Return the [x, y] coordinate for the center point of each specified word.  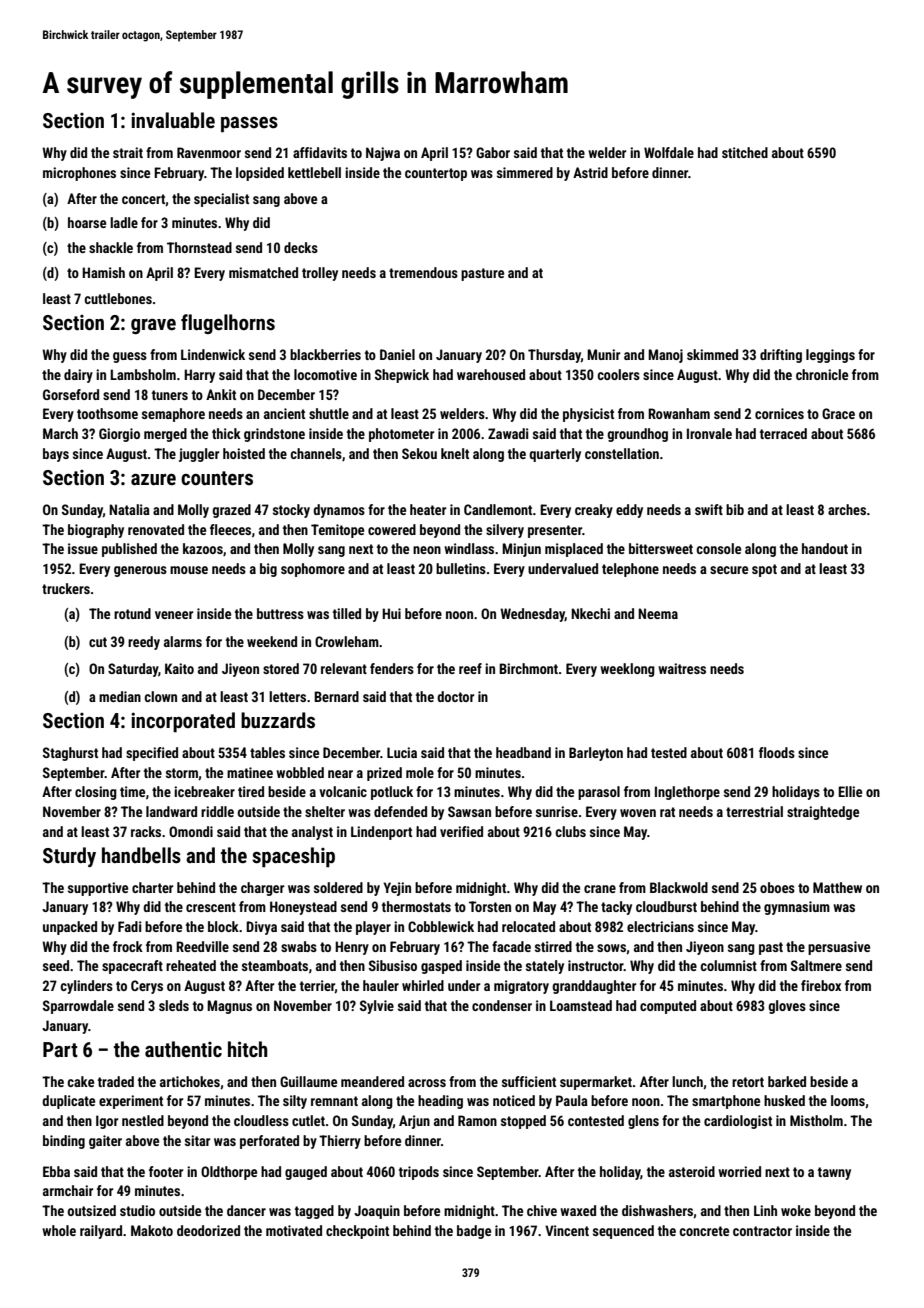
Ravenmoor [209, 152]
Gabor [493, 152]
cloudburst [666, 906]
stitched [745, 152]
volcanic [343, 791]
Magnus [229, 1007]
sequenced [623, 1232]
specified [152, 754]
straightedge [823, 813]
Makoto [152, 1230]
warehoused [491, 374]
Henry [352, 948]
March [60, 433]
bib [735, 509]
